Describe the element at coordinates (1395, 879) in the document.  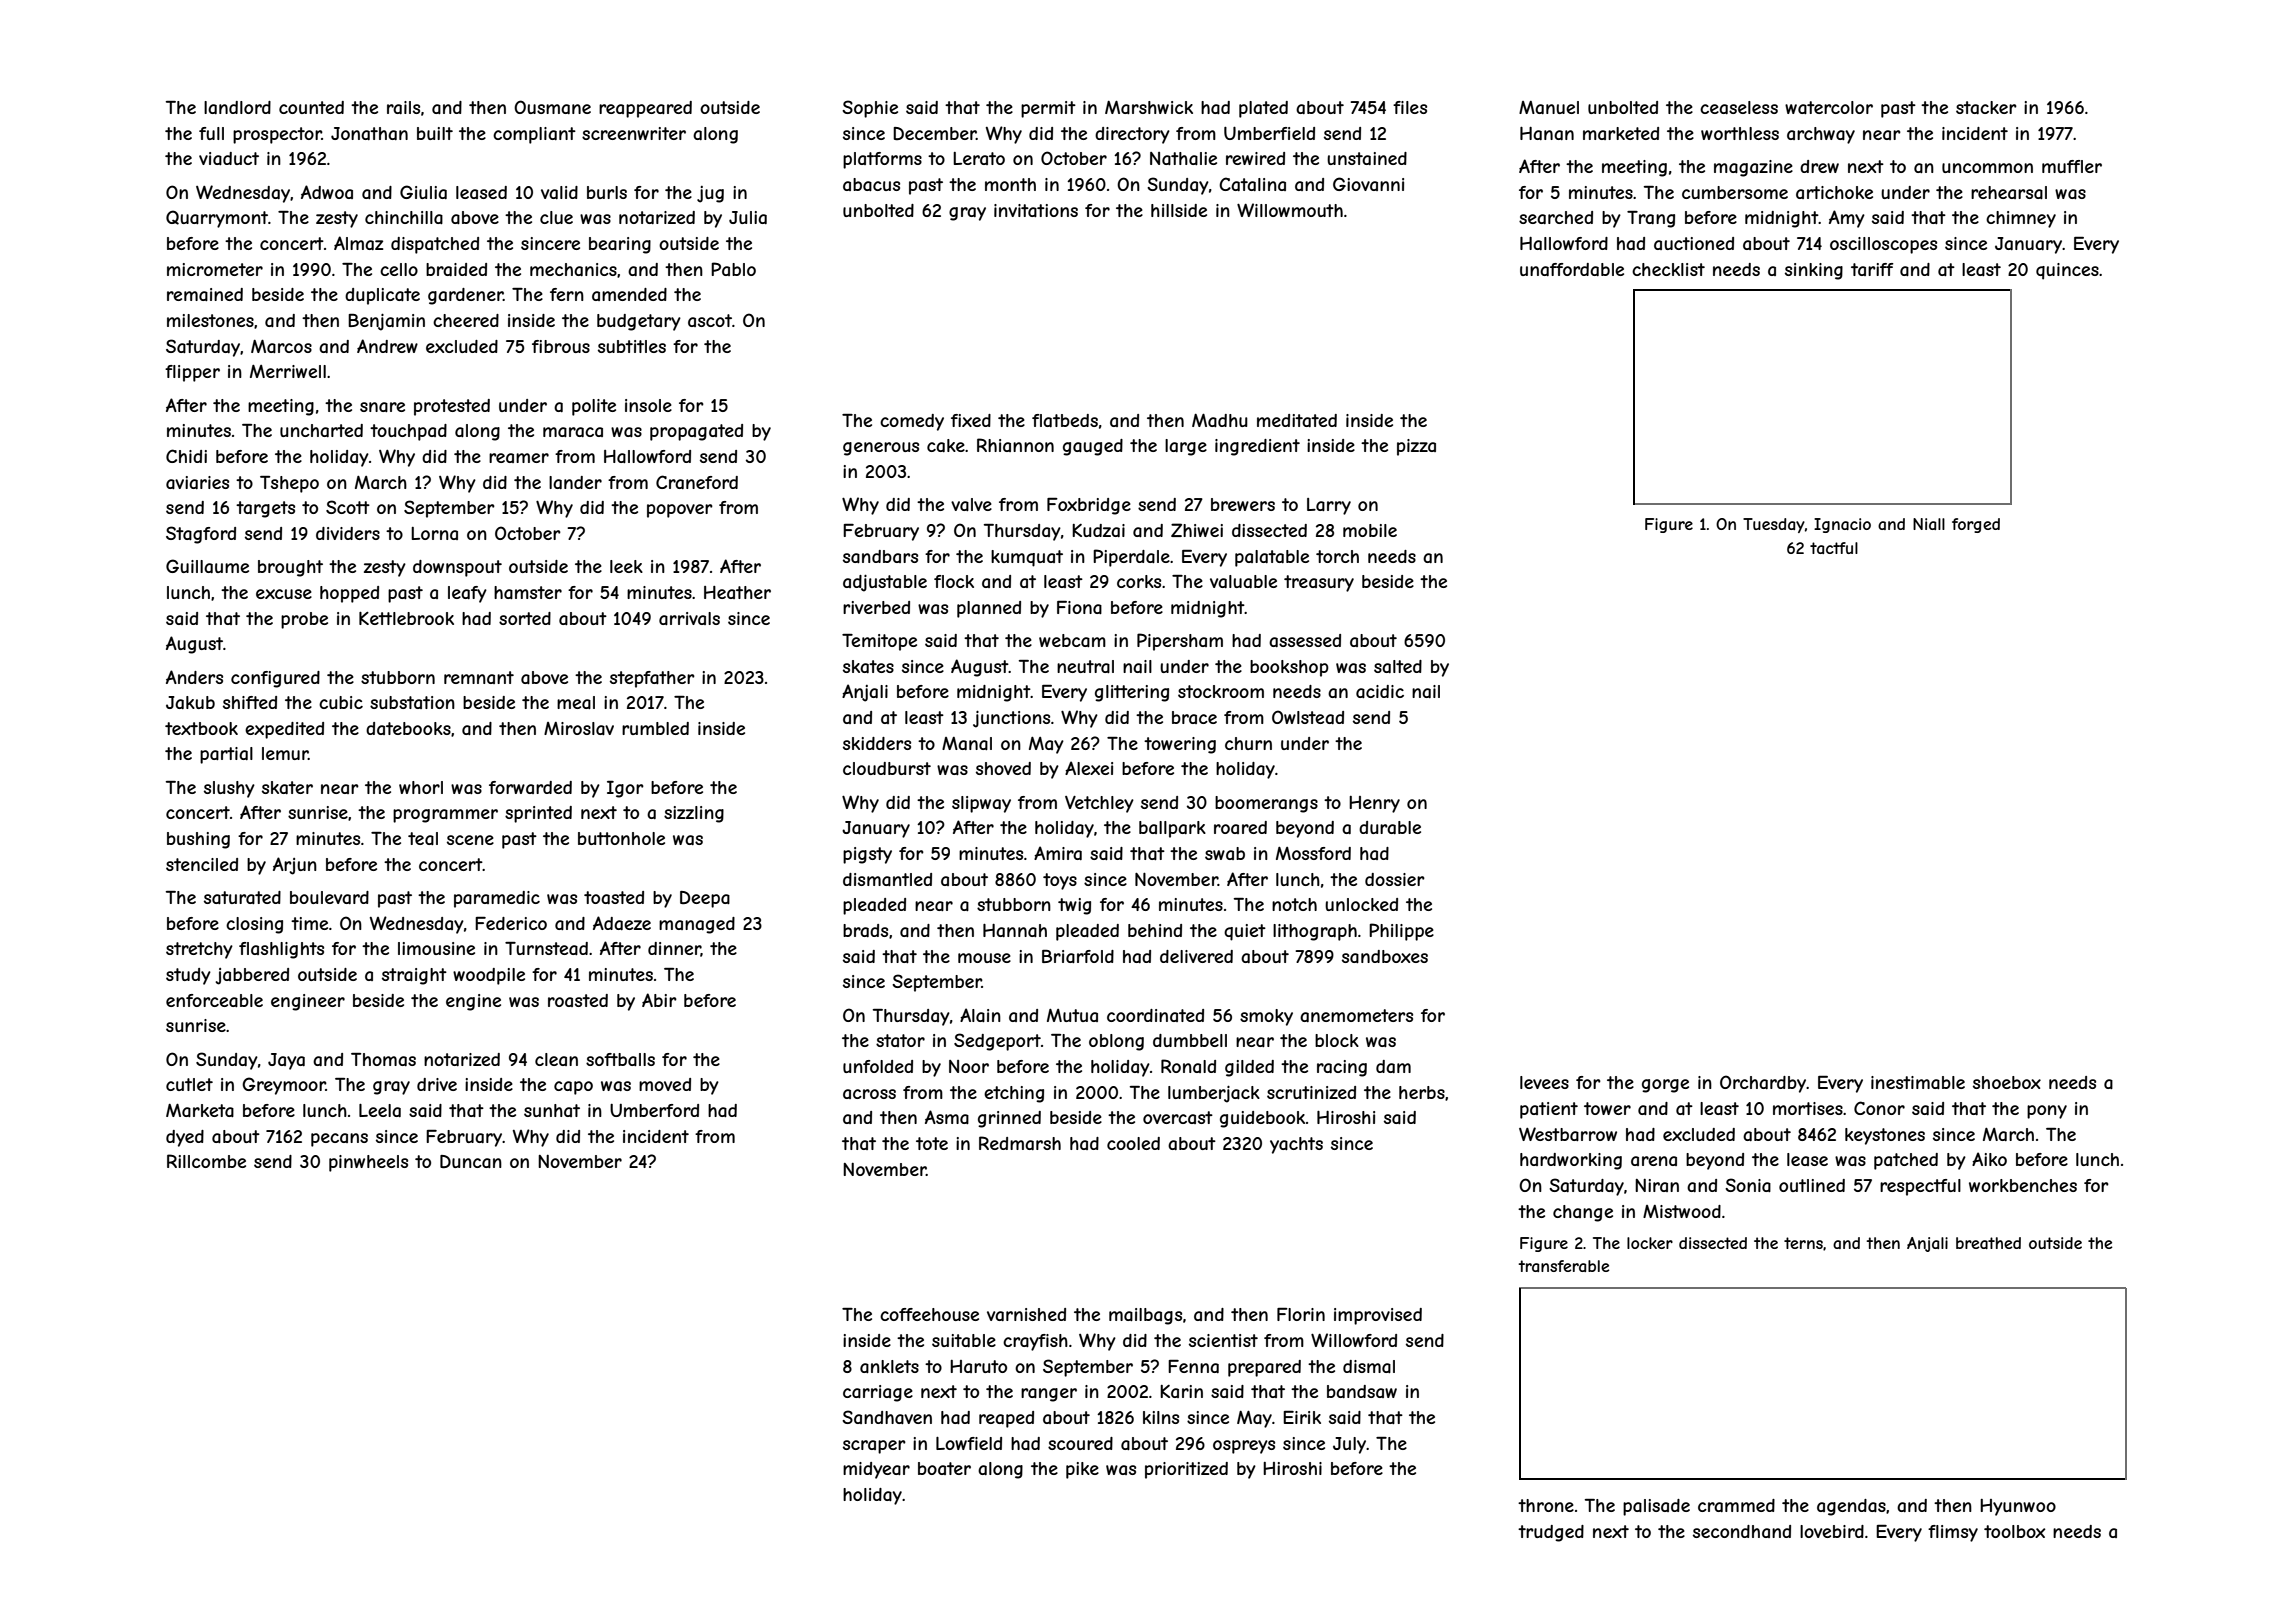
I see `dossier` at that location.
